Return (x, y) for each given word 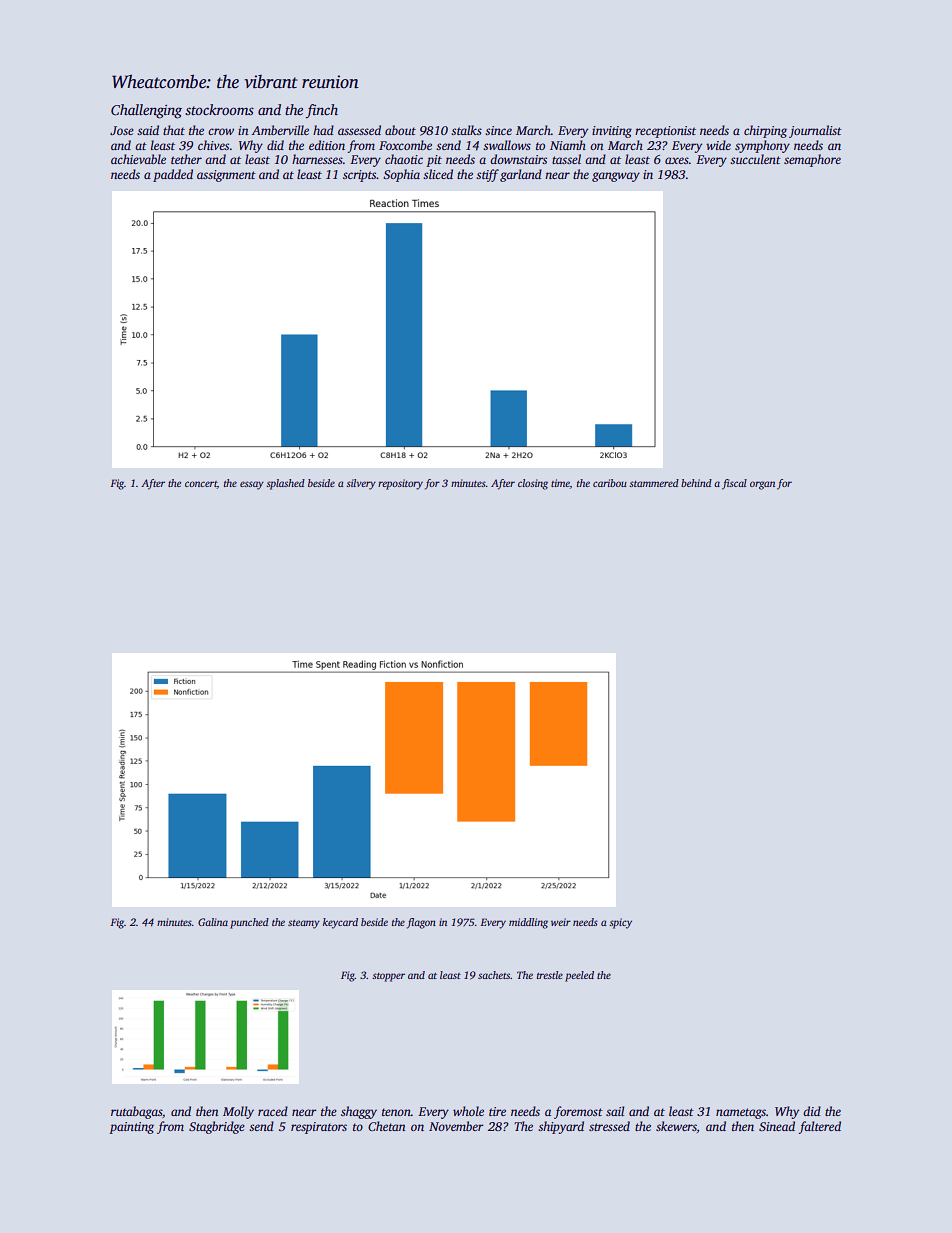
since (498, 130)
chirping (765, 131)
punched (249, 923)
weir (561, 922)
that (174, 130)
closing (533, 484)
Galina (213, 922)
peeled (579, 976)
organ (762, 485)
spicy (620, 923)
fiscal (734, 484)
